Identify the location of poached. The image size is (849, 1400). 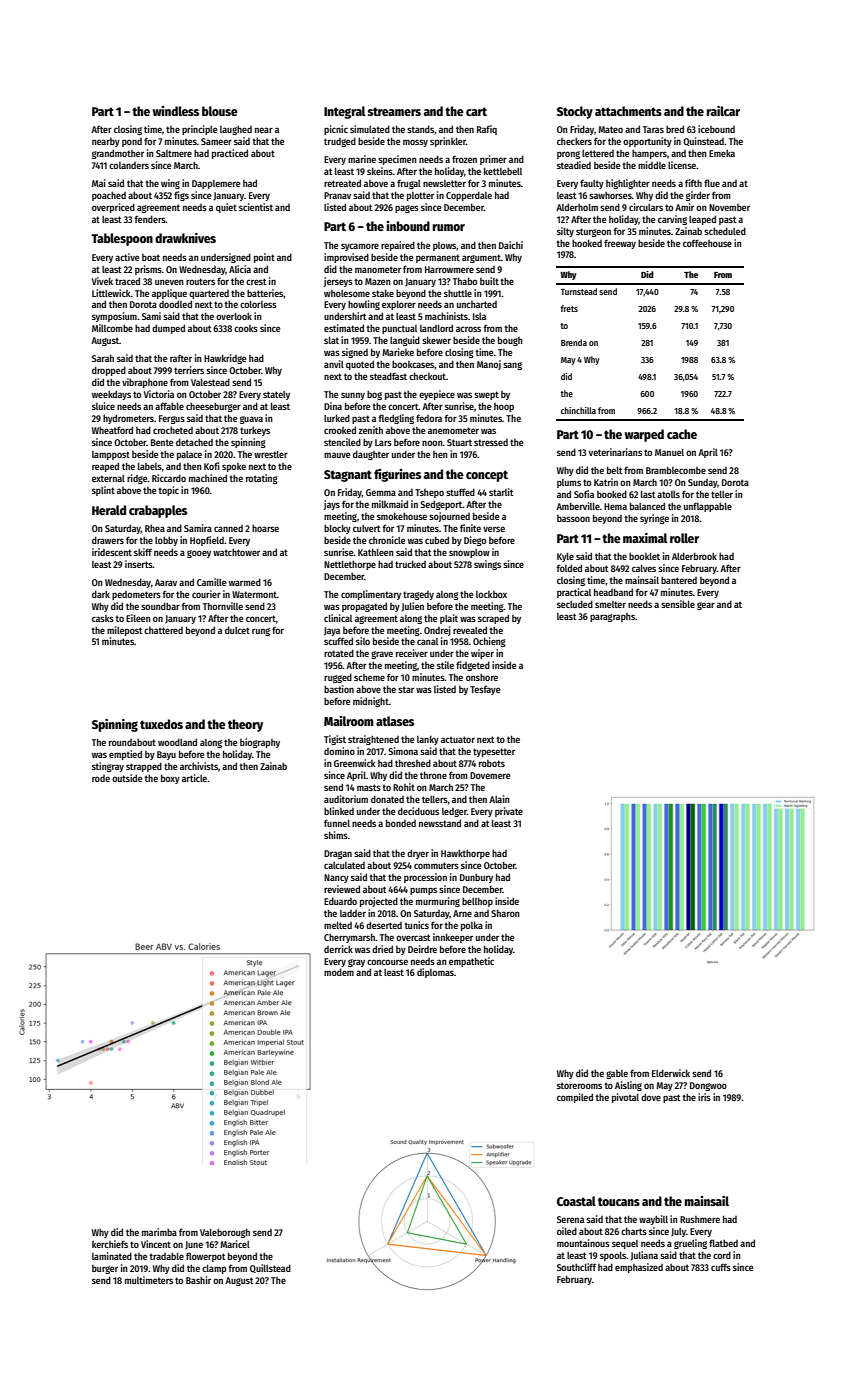
(109, 196).
